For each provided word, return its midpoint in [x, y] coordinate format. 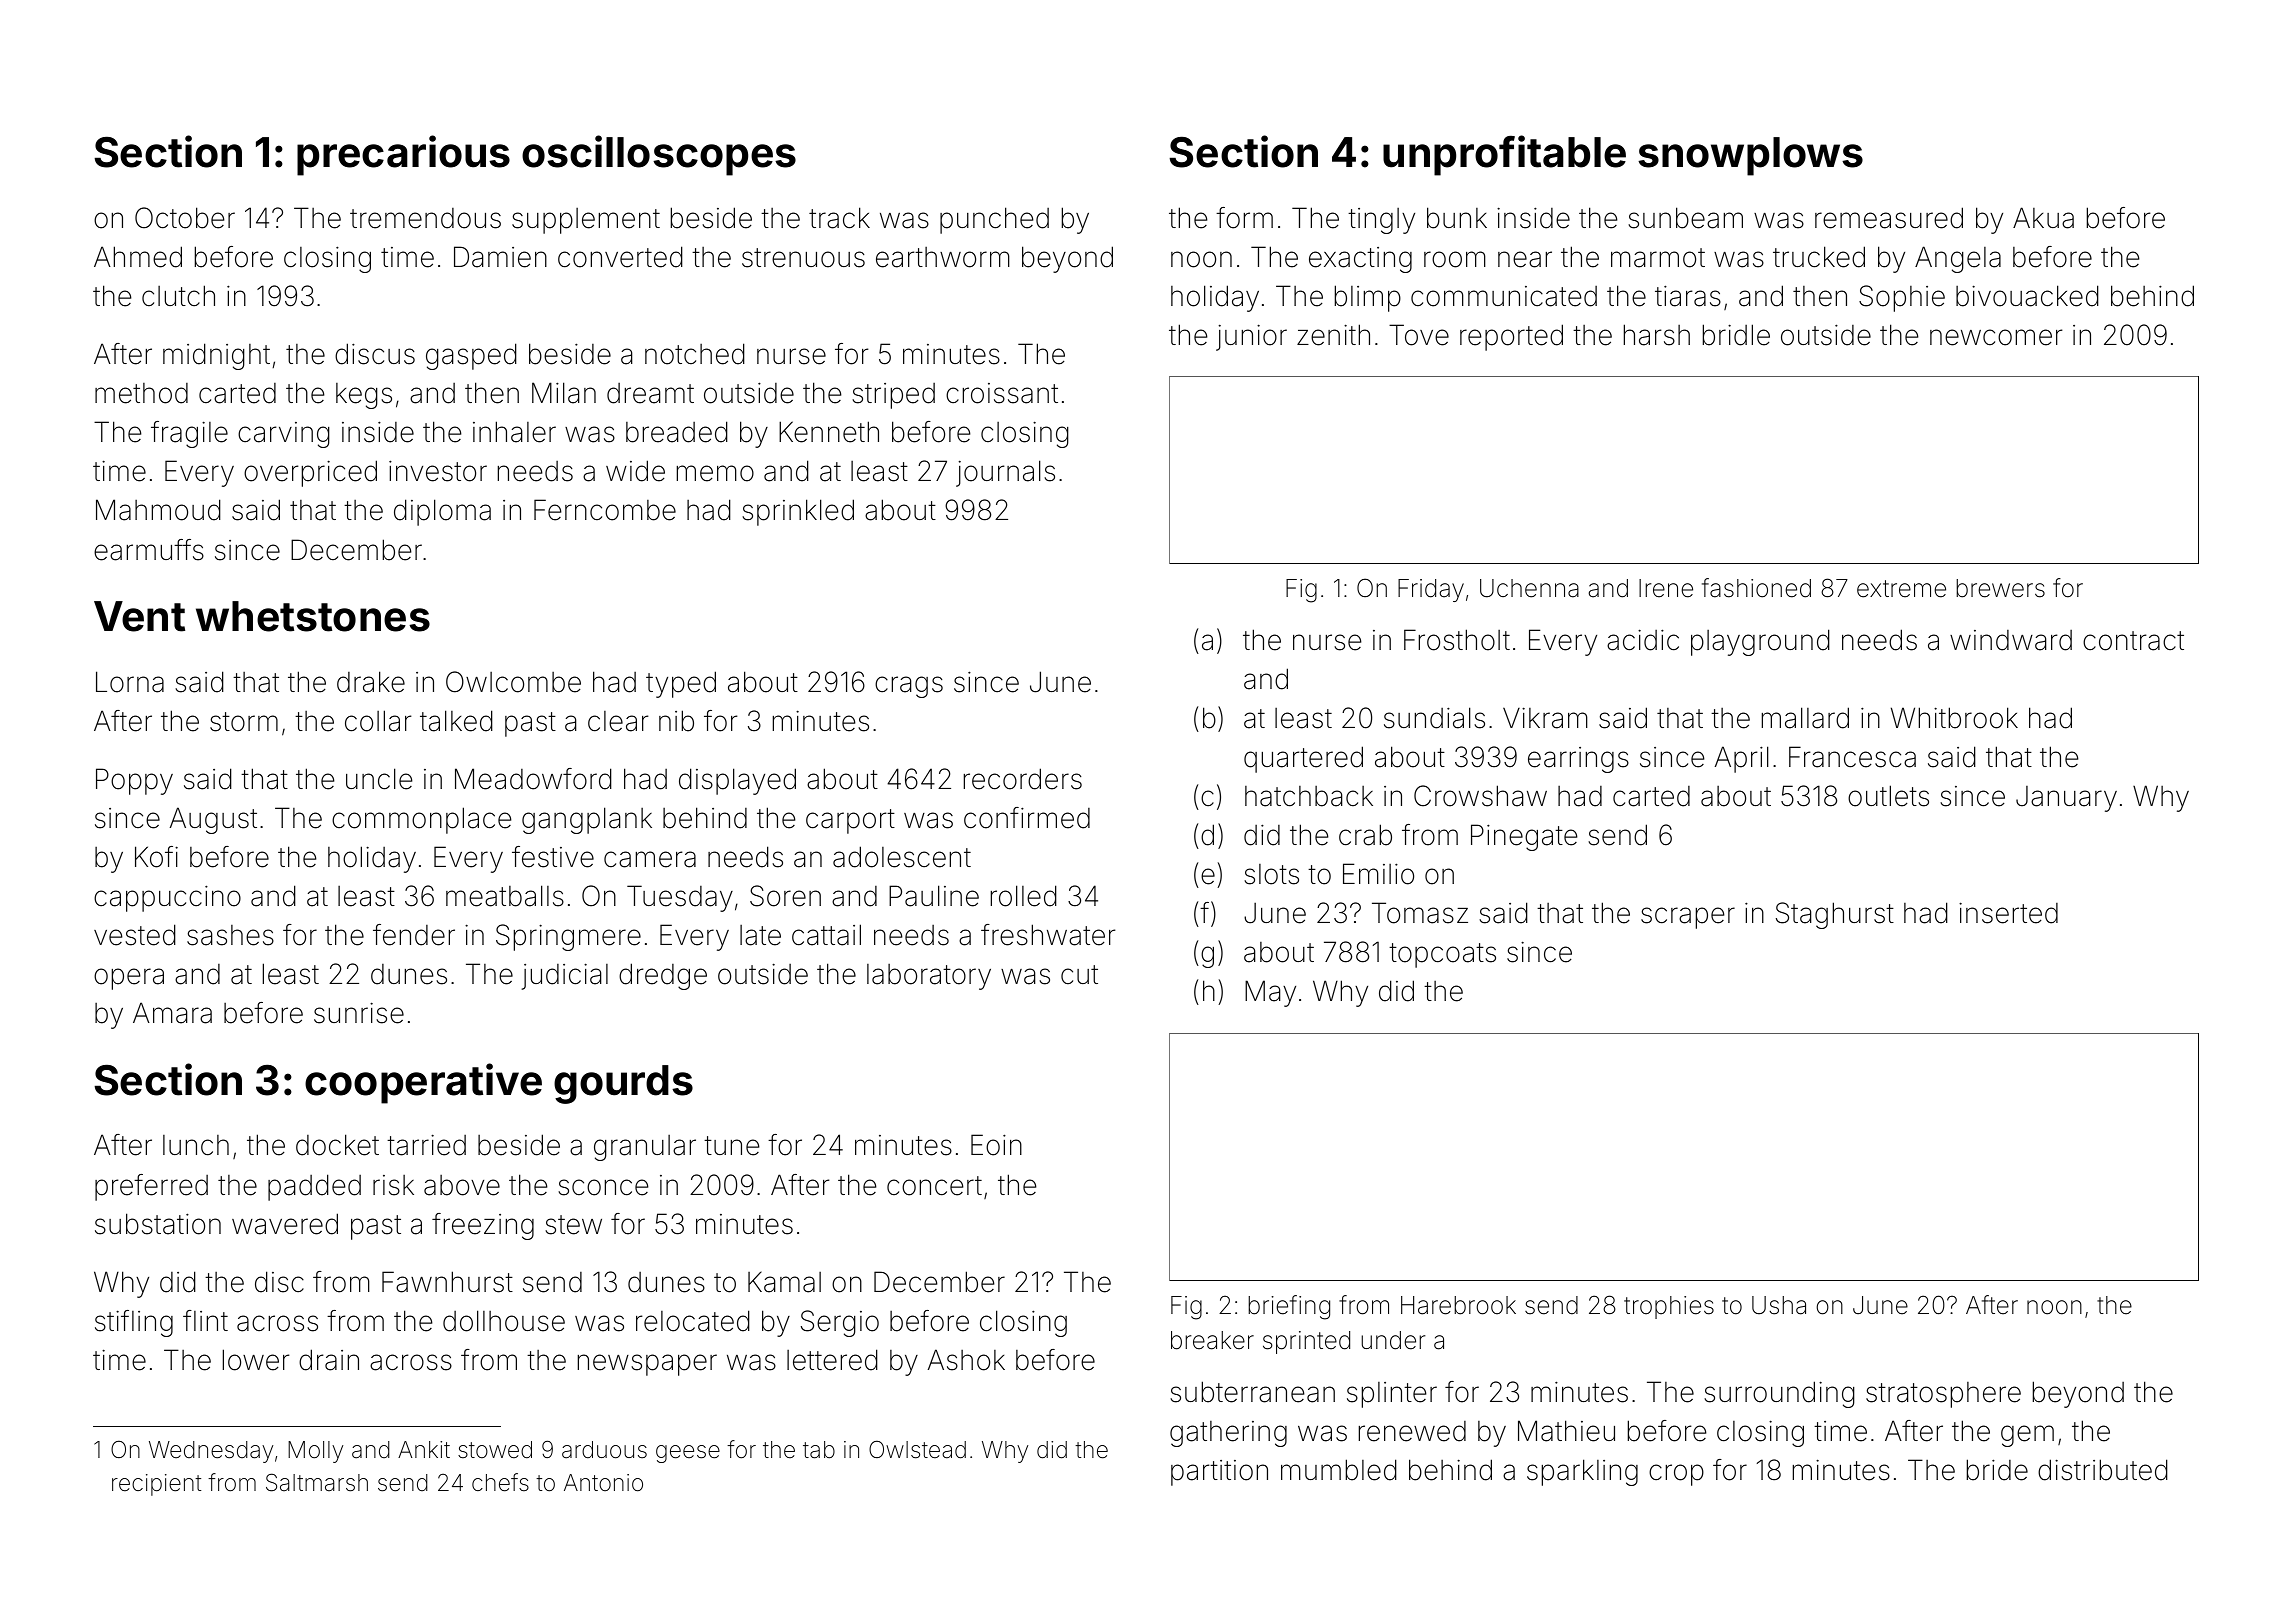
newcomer [1996, 337]
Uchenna [1529, 588]
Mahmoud [158, 510]
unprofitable [1504, 155]
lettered [832, 1360]
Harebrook [1458, 1305]
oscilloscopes [659, 155]
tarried [426, 1145]
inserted [2008, 913]
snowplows [1750, 156]
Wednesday [211, 1452]
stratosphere [1943, 1395]
